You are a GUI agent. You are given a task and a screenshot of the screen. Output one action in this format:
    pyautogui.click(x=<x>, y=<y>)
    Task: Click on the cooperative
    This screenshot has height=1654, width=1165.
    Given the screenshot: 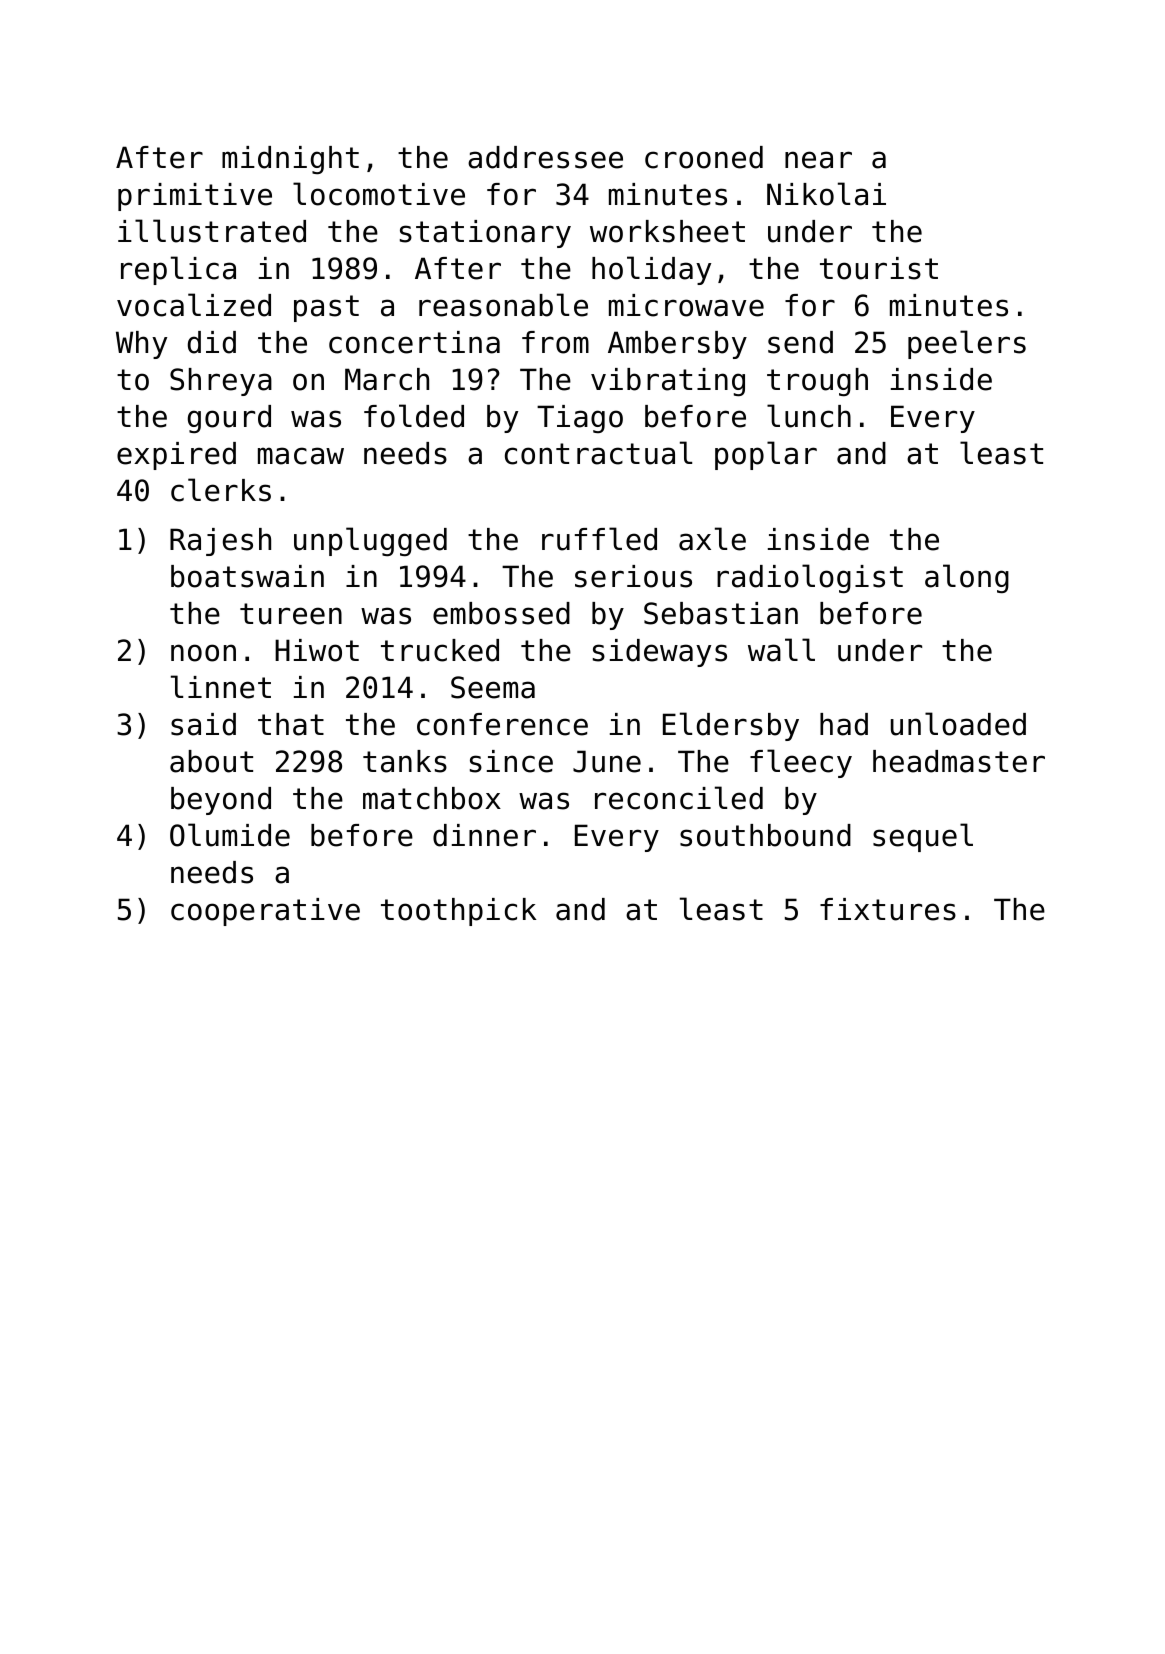 What is the action you would take?
    pyautogui.click(x=265, y=912)
